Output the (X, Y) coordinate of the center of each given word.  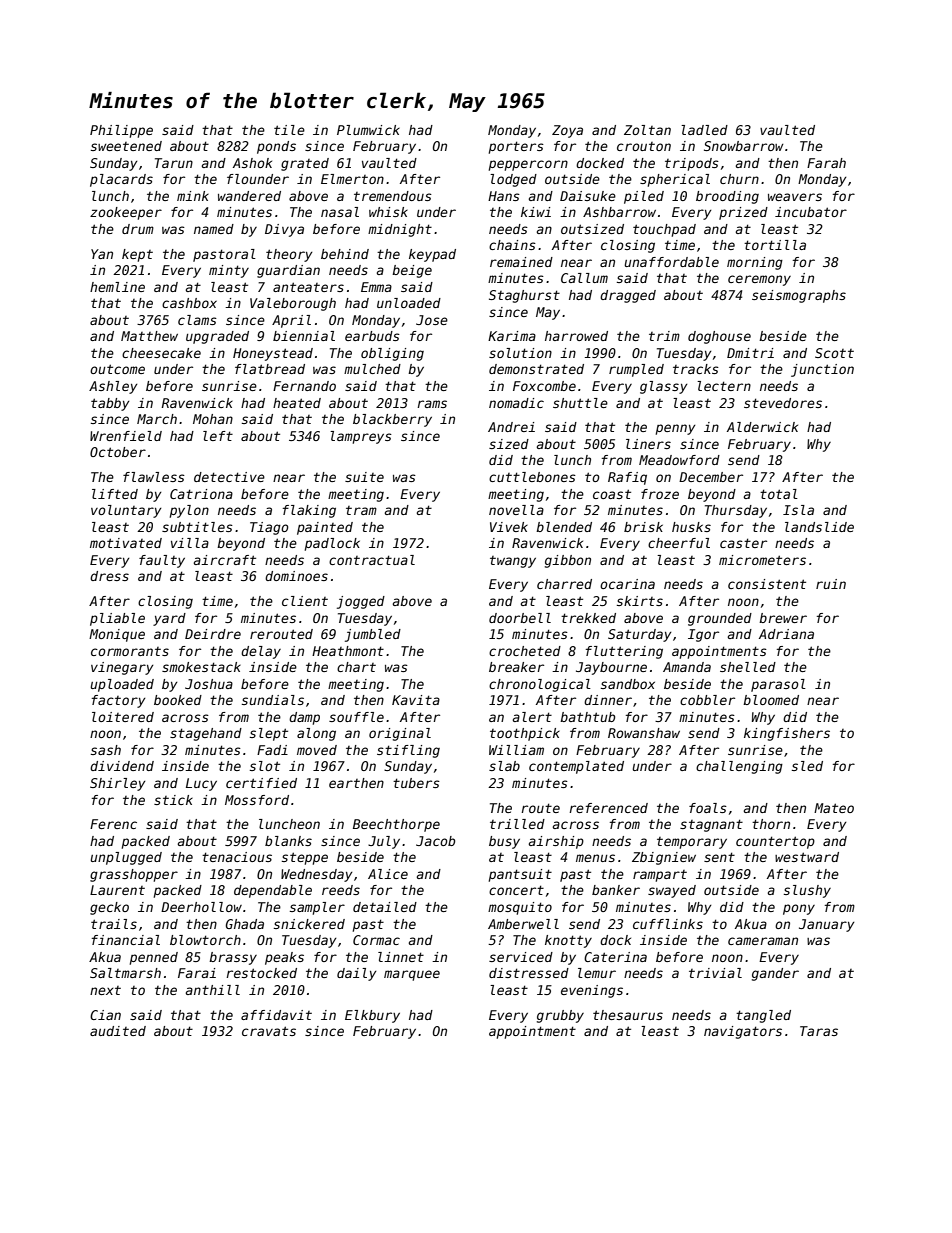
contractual (372, 560)
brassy (233, 958)
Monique (117, 635)
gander (775, 974)
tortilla (775, 245)
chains (512, 245)
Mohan (213, 419)
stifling (408, 751)
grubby (560, 1016)
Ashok (252, 163)
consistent (767, 584)
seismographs (799, 296)
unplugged (126, 858)
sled (807, 766)
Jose (432, 320)
